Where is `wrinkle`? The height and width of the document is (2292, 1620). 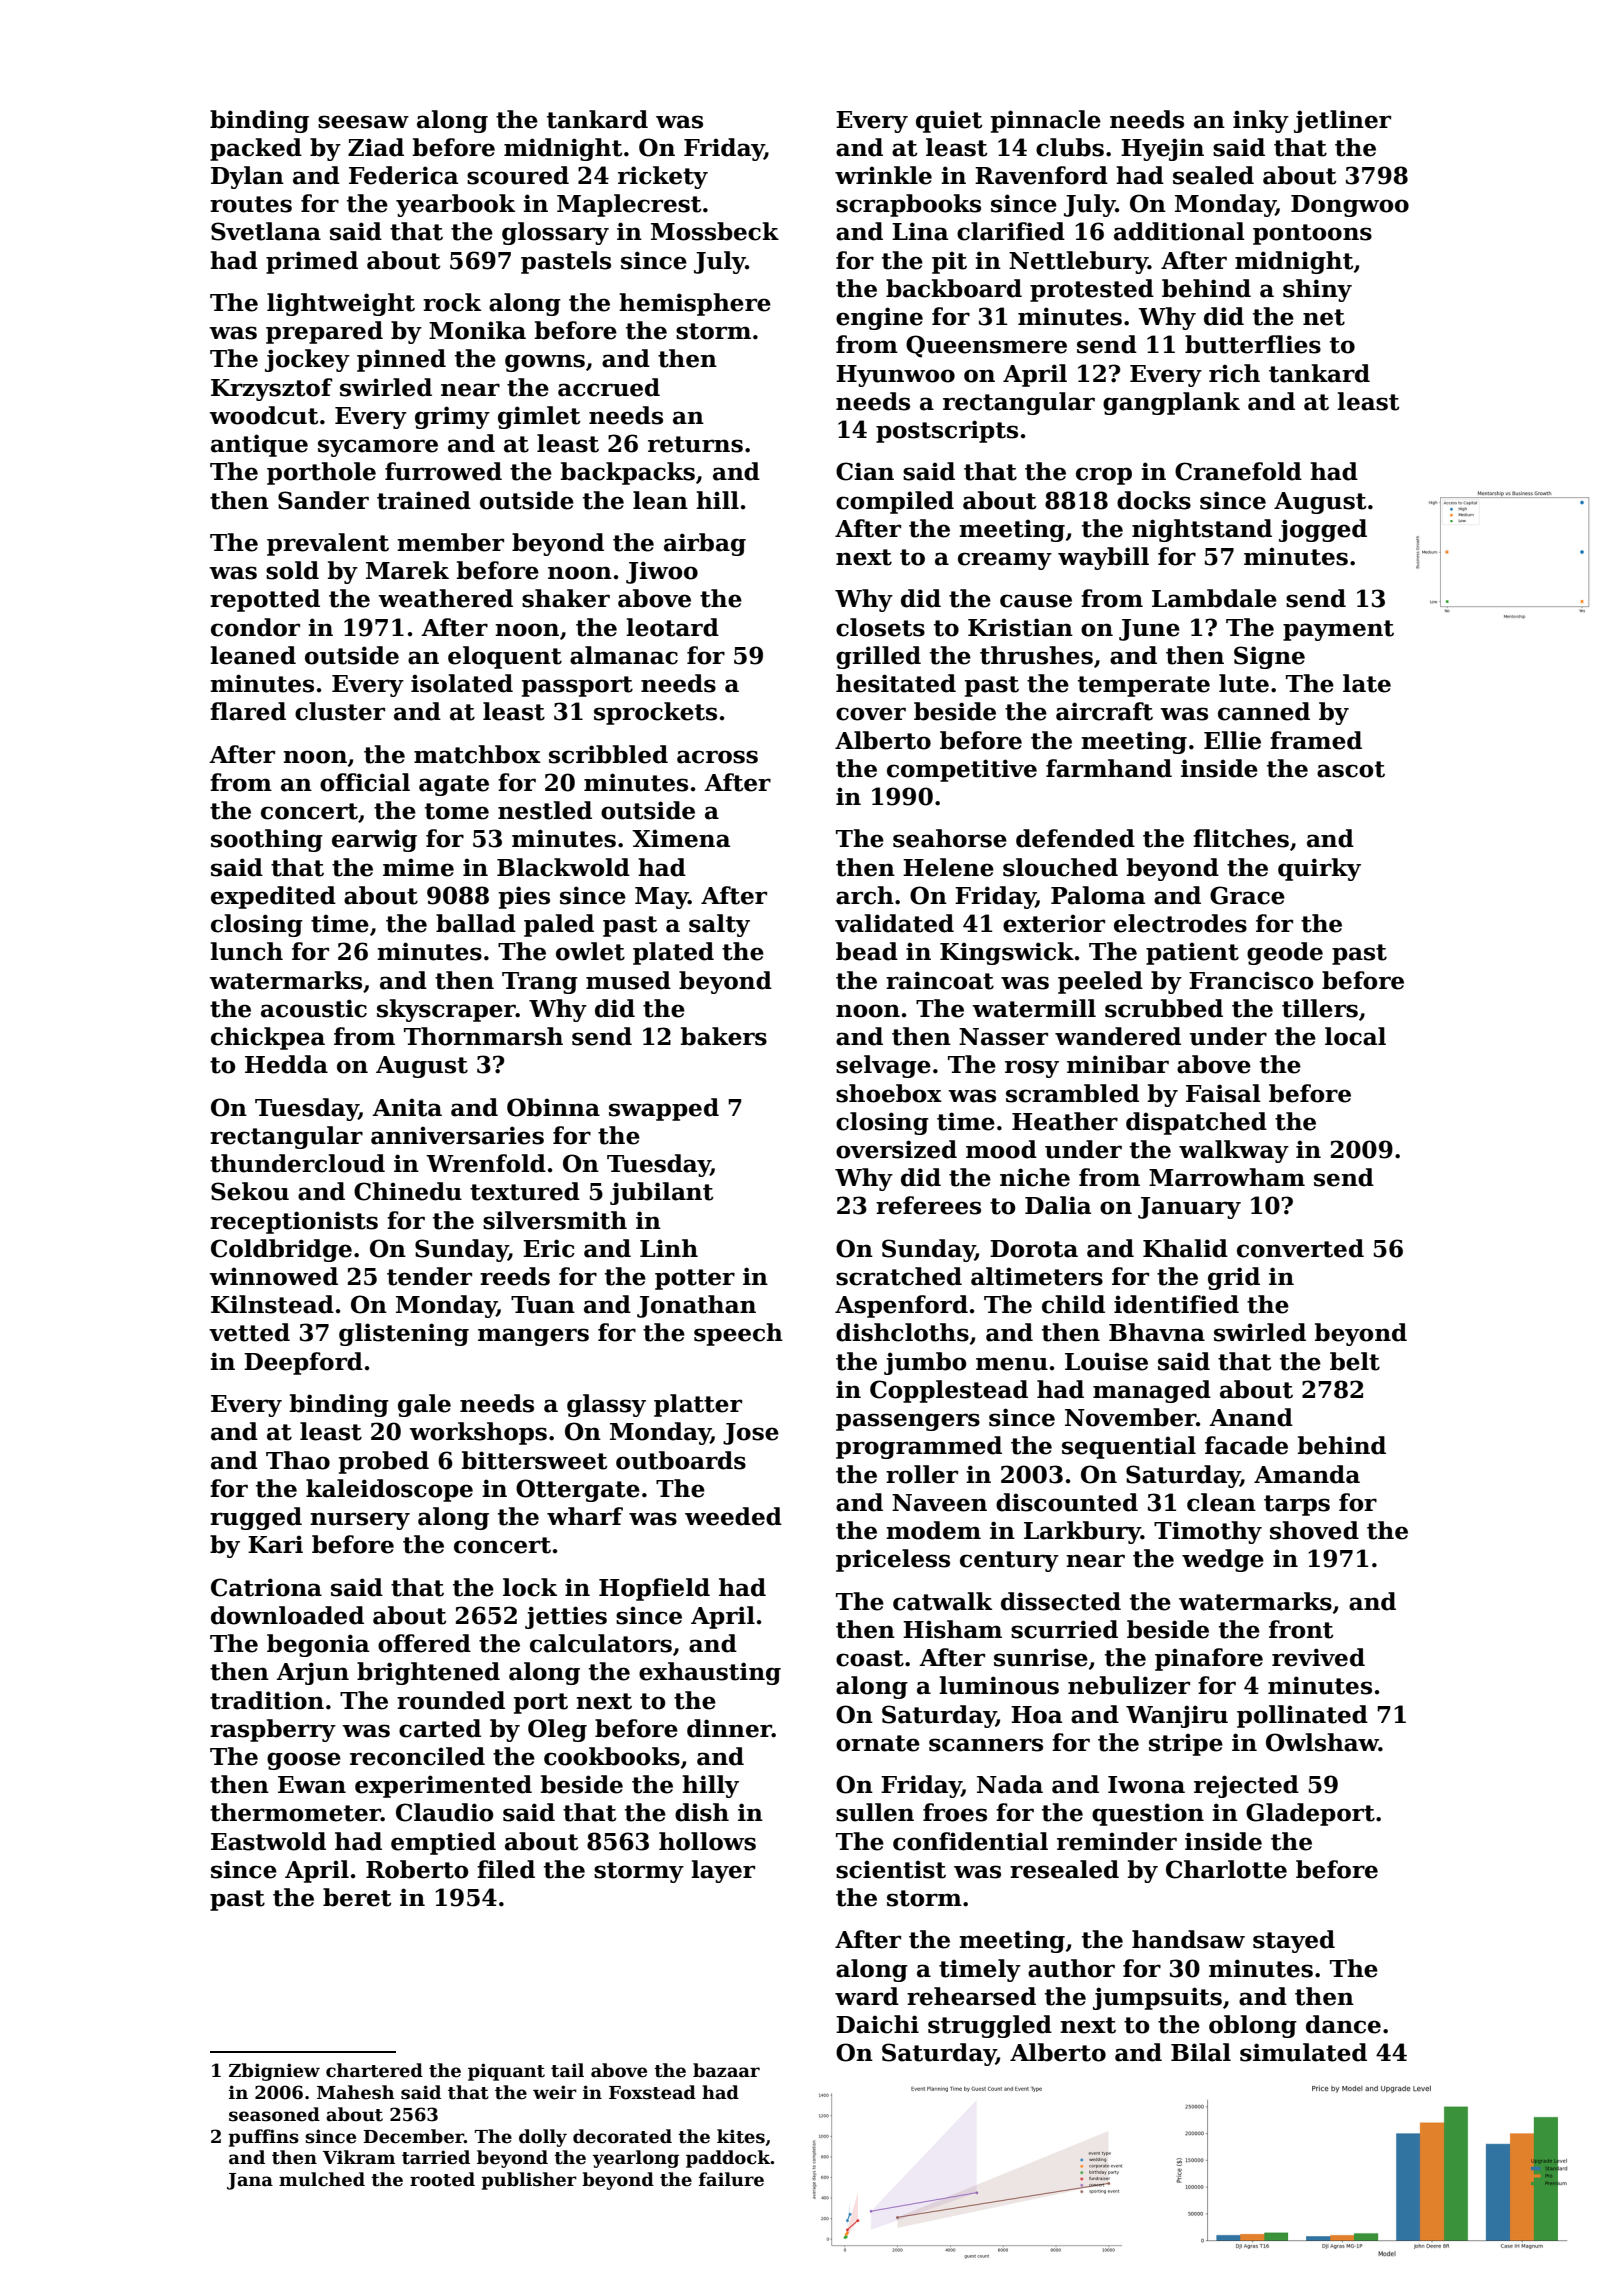
wrinkle is located at coordinates (883, 175).
